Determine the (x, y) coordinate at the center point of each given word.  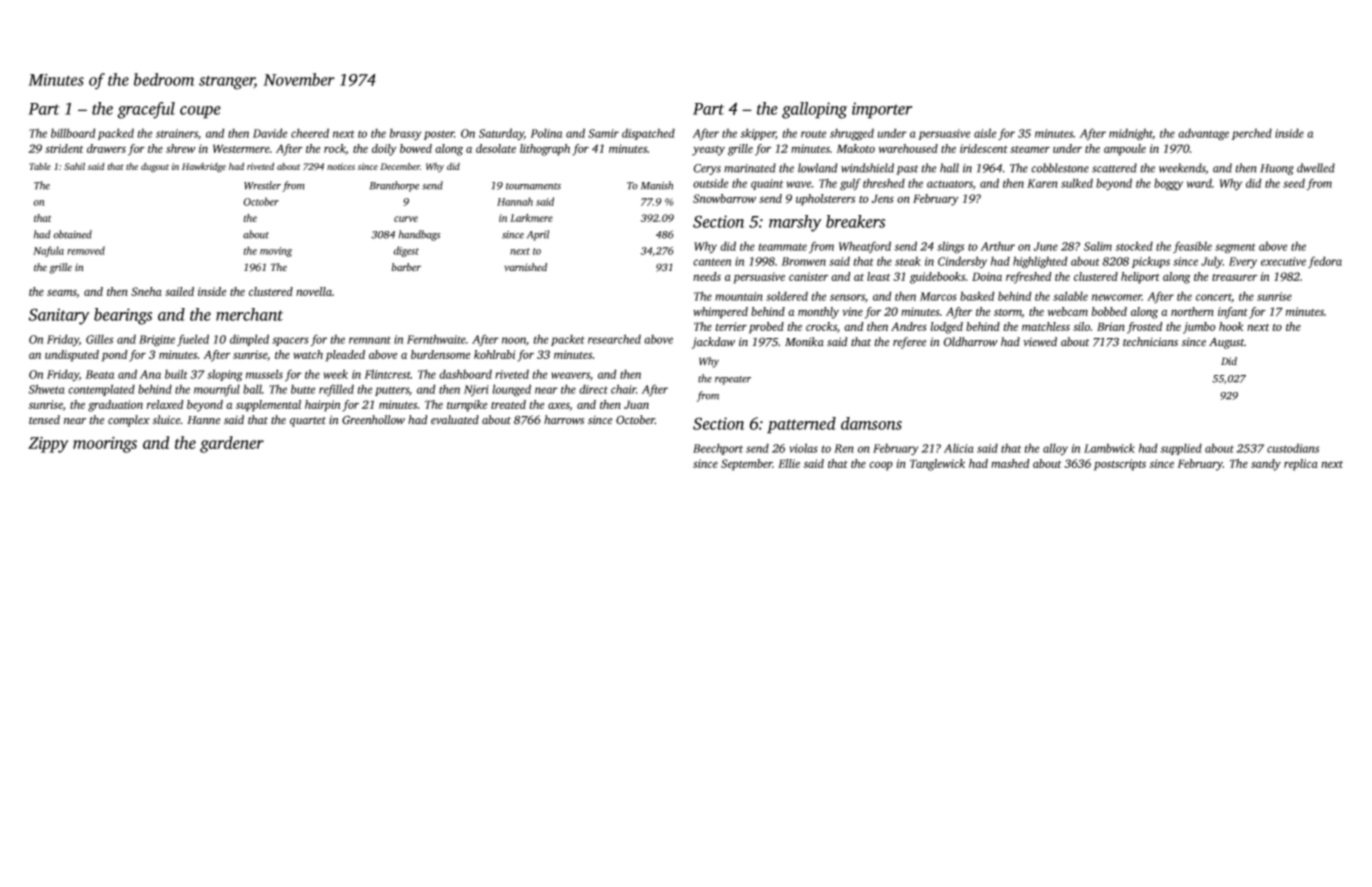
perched (1252, 134)
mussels (264, 374)
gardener (232, 444)
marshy (795, 223)
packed (116, 134)
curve (406, 219)
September (747, 465)
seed (1294, 183)
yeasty (708, 151)
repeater (733, 380)
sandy (1266, 465)
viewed (1040, 341)
